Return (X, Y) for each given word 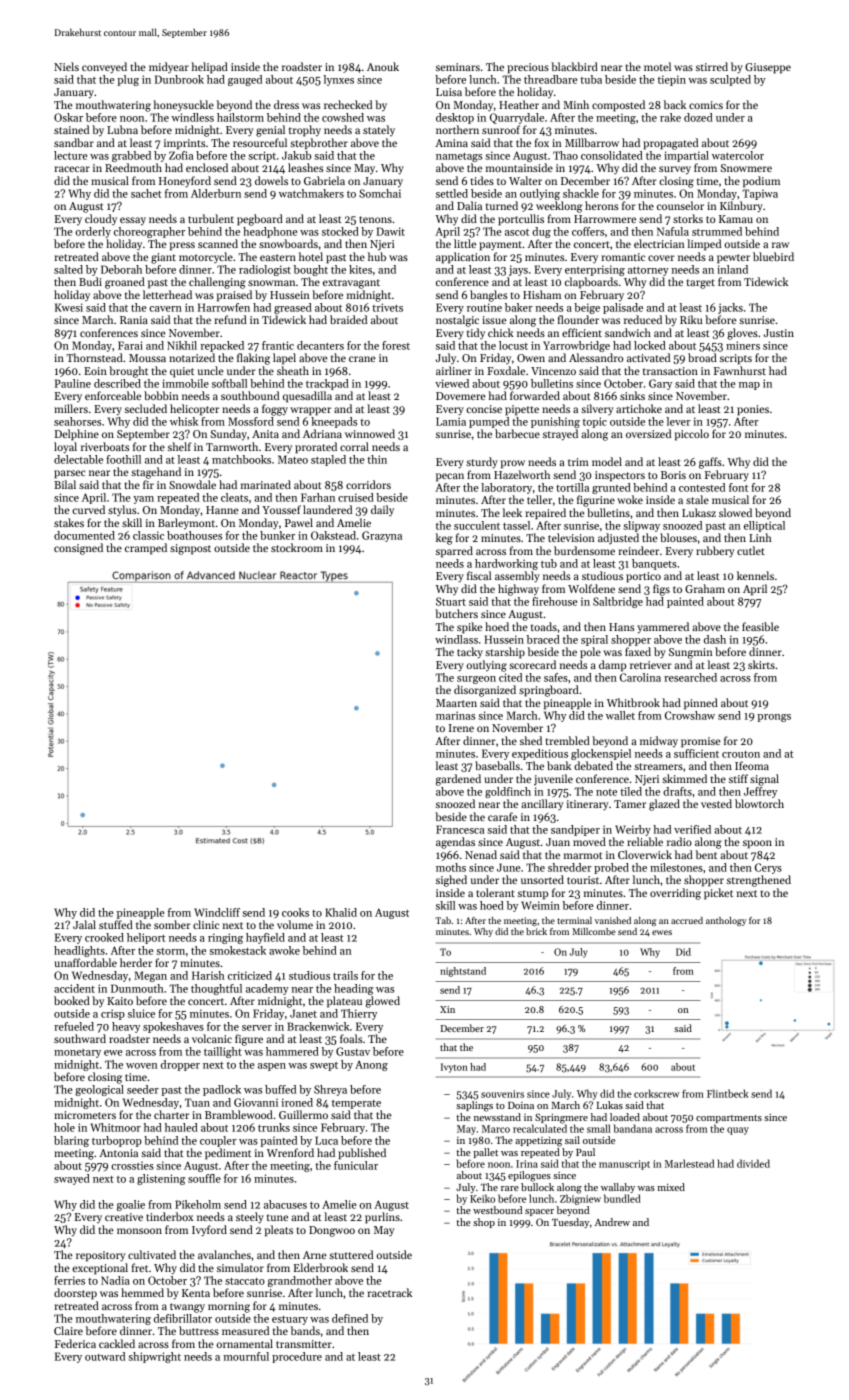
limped (704, 245)
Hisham (542, 294)
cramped (146, 549)
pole (590, 653)
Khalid (341, 912)
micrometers (85, 1115)
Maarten (456, 703)
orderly (93, 232)
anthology (726, 921)
